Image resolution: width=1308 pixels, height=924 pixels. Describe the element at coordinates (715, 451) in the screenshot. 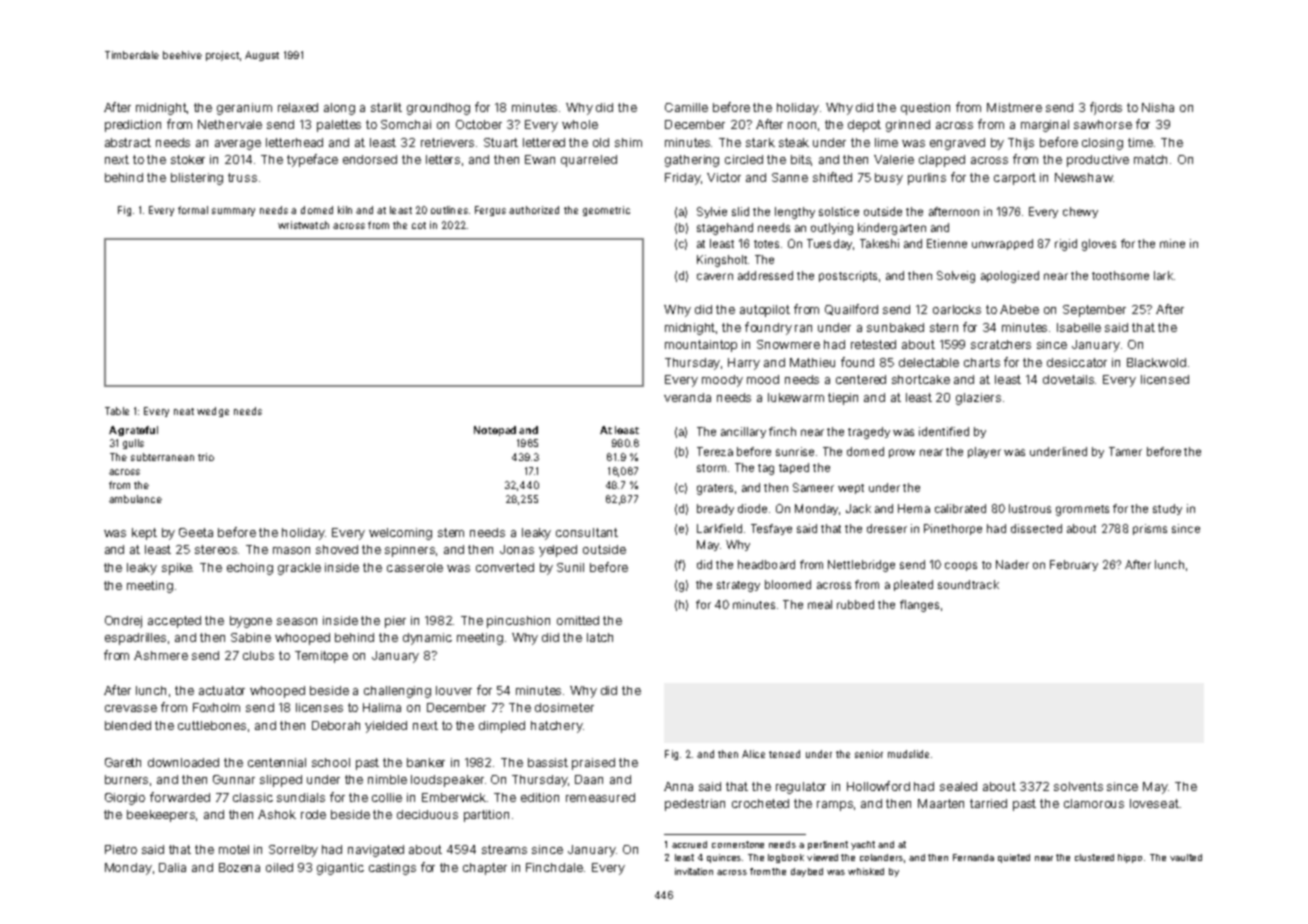

I see `Tereza` at that location.
